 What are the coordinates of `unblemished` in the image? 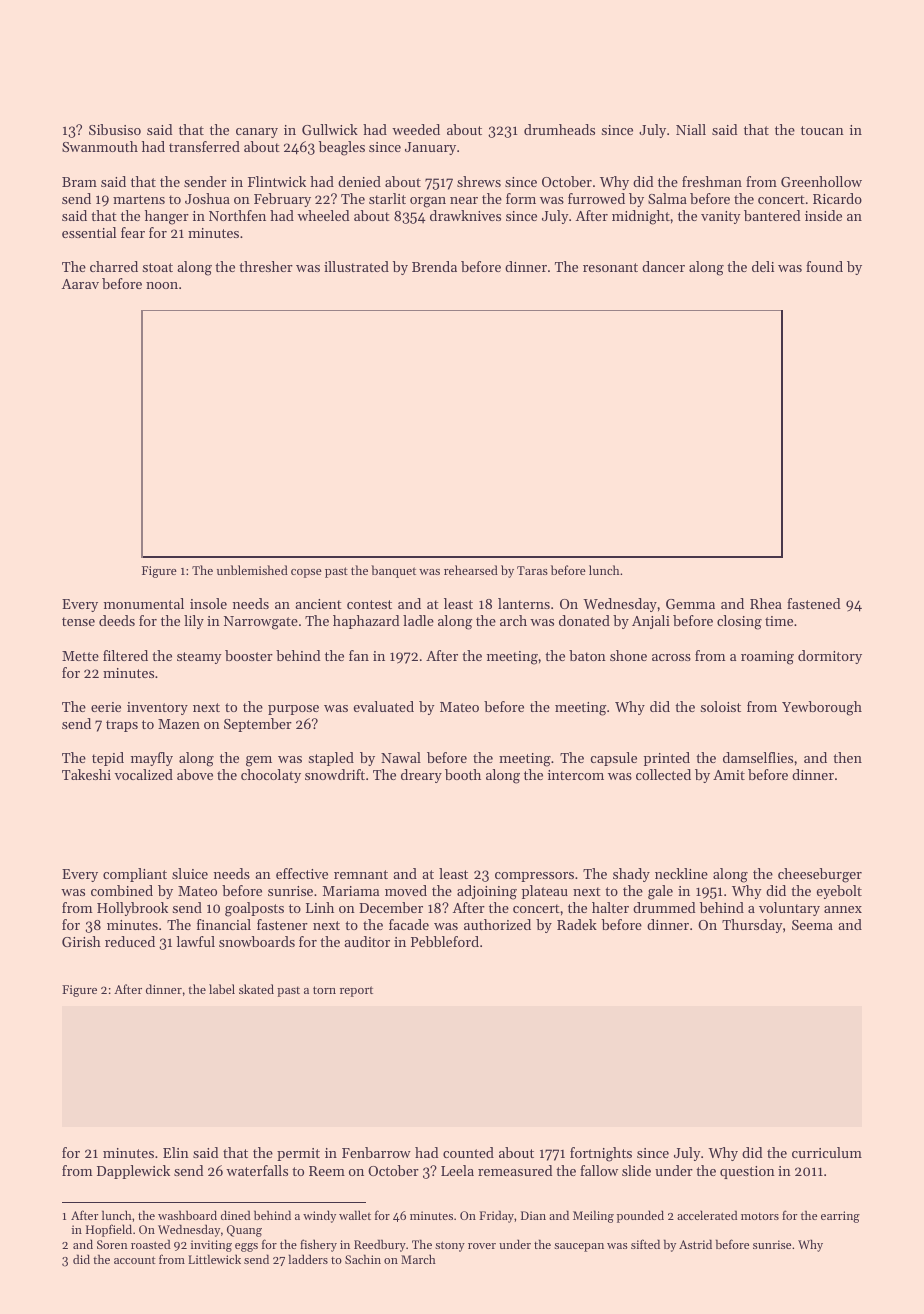 It's located at (252, 570).
